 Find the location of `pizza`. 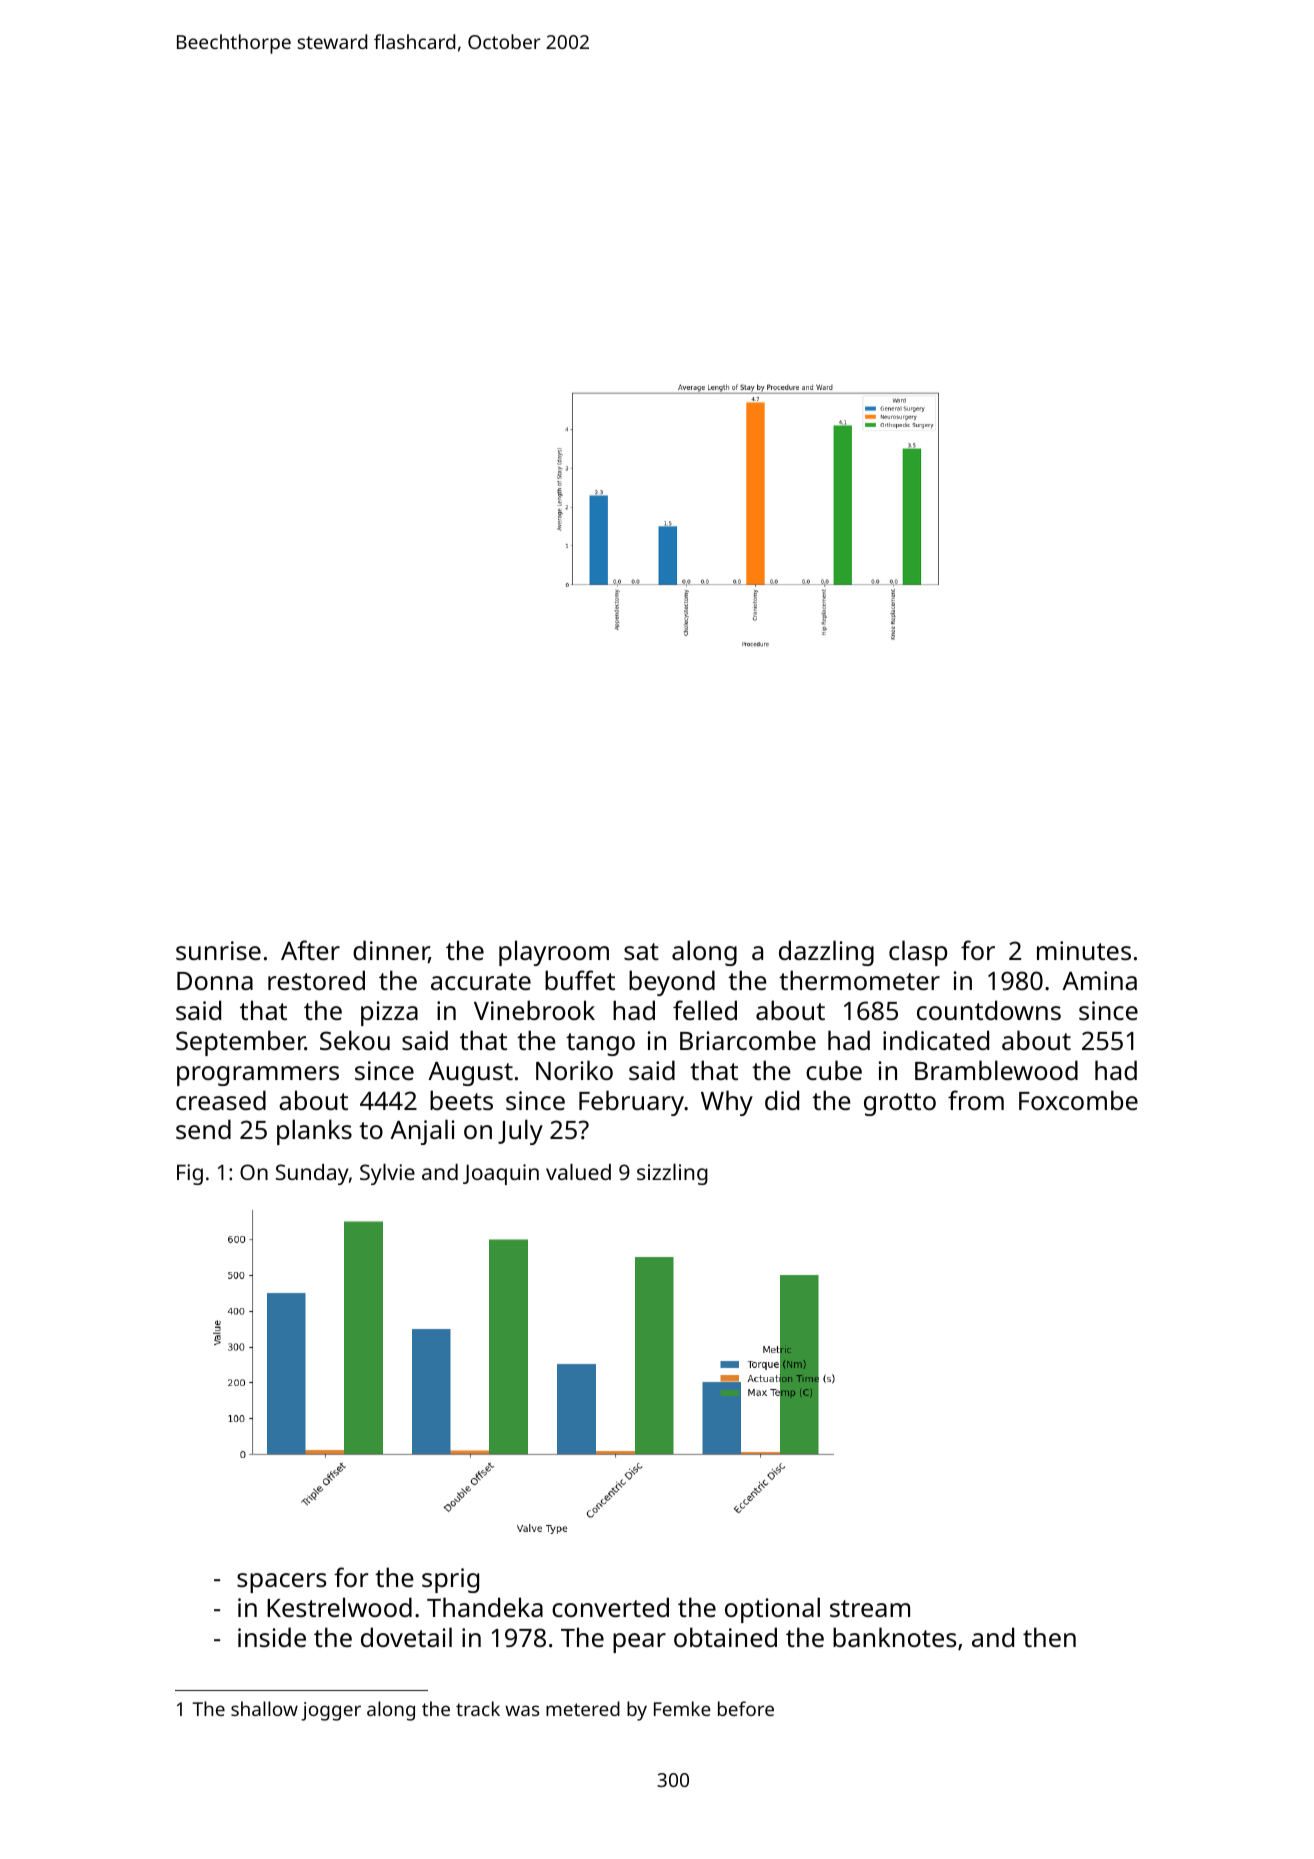

pizza is located at coordinates (389, 1013).
